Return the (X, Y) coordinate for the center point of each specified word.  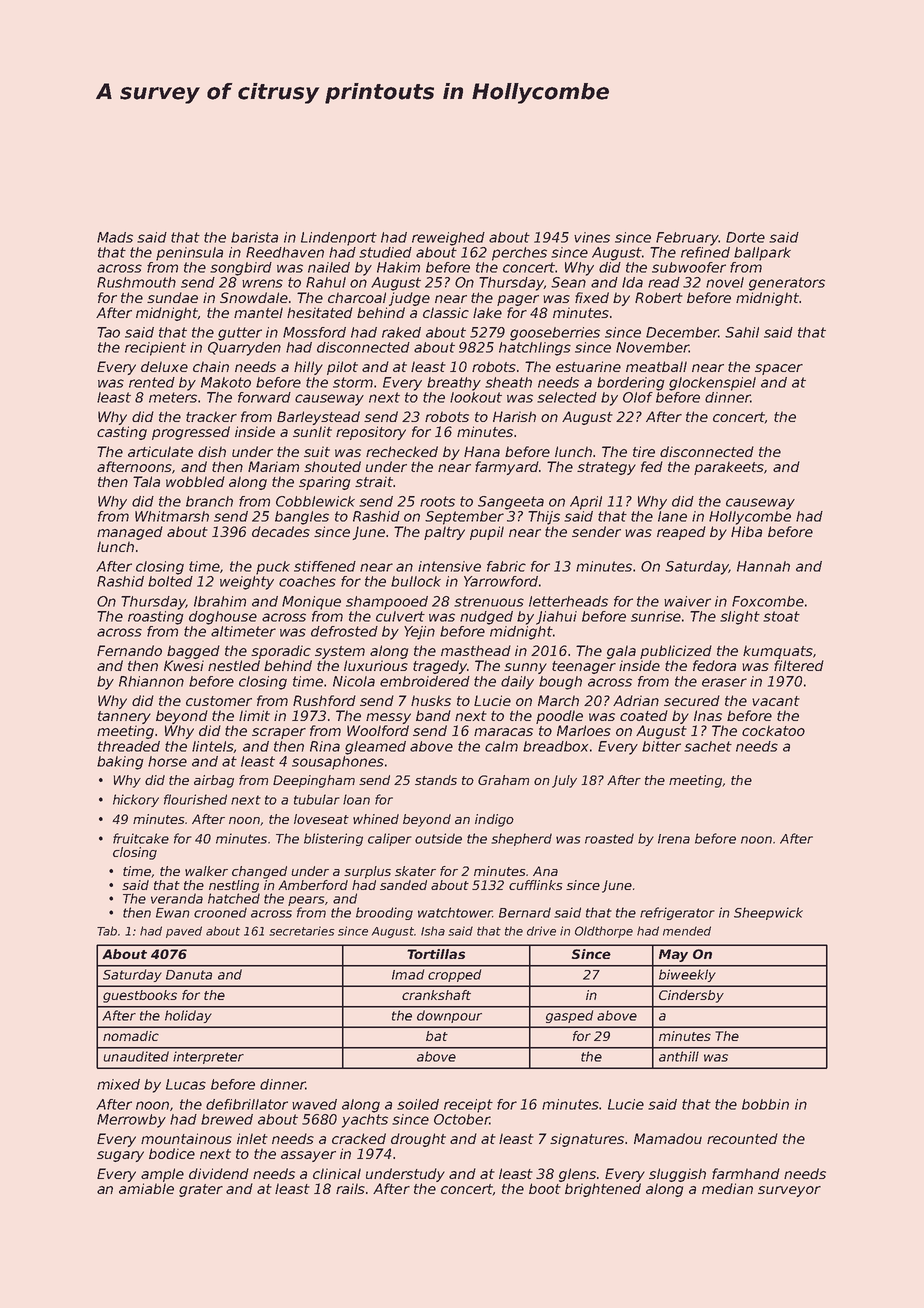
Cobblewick (315, 501)
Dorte (745, 237)
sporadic (281, 652)
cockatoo (773, 730)
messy (388, 718)
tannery (124, 717)
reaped (681, 533)
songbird (241, 269)
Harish (514, 416)
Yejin (419, 633)
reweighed (448, 239)
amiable (146, 1188)
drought (418, 1140)
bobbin (765, 1104)
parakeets (729, 468)
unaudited (136, 1056)
